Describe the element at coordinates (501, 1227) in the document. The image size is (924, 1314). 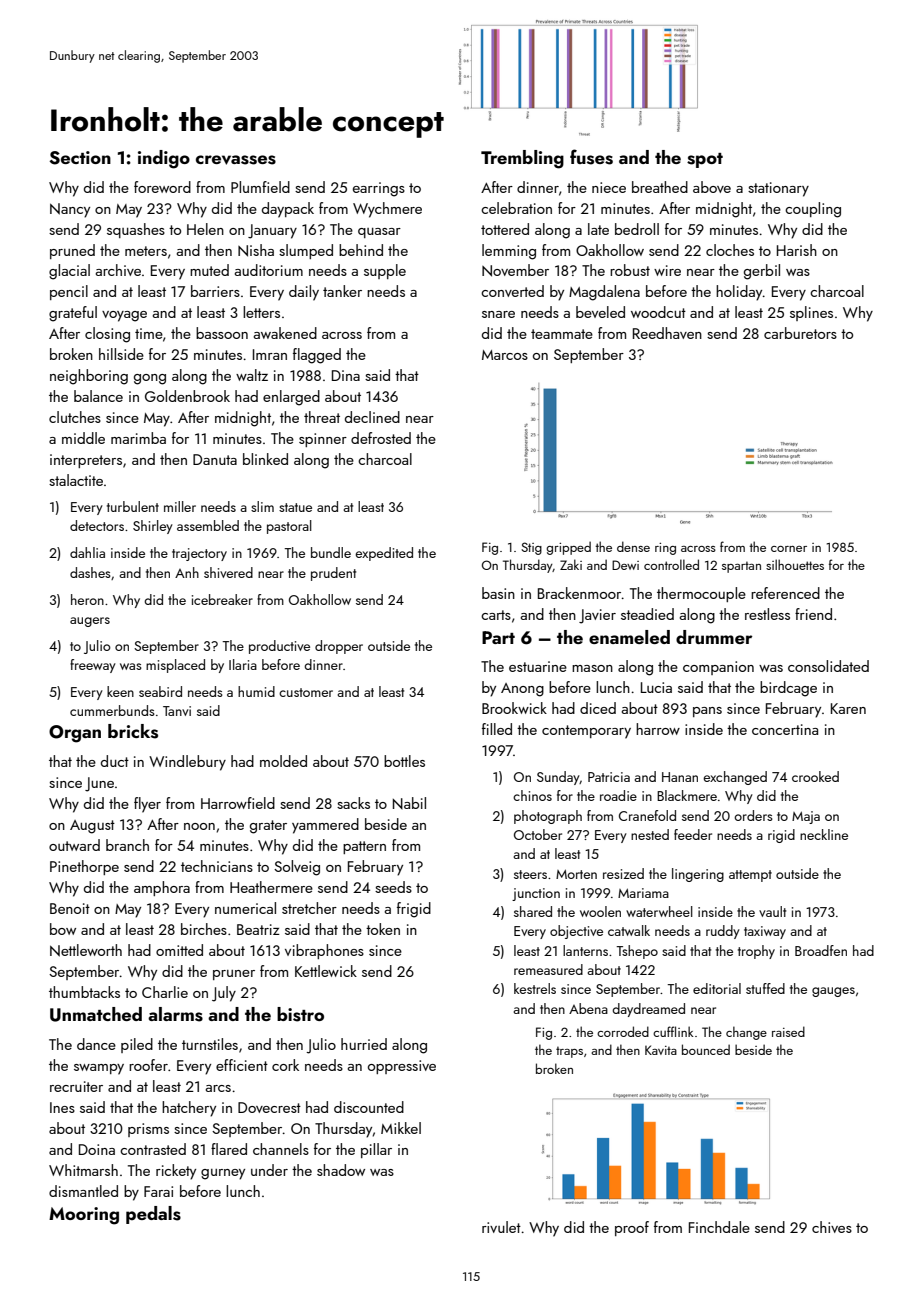
I see `rivulet` at that location.
